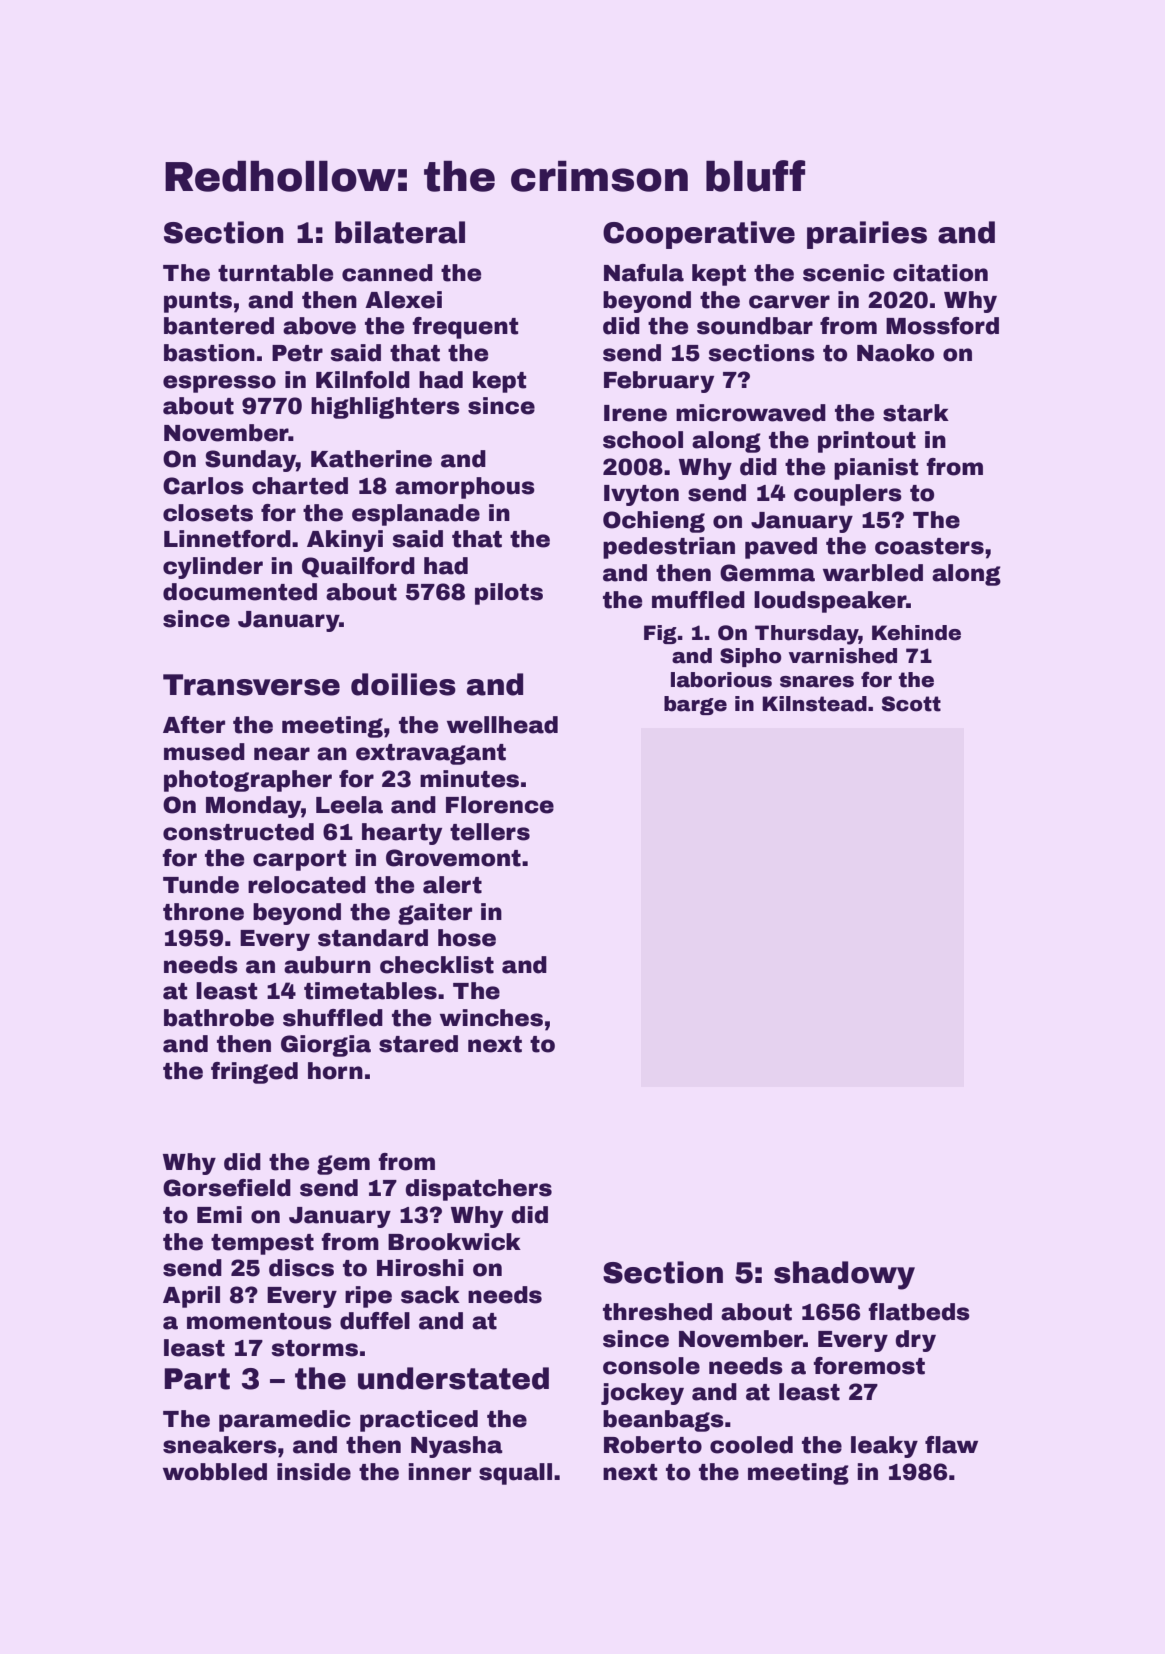 This screenshot has width=1165, height=1654. What do you see at coordinates (238, 832) in the screenshot?
I see `constructed` at bounding box center [238, 832].
